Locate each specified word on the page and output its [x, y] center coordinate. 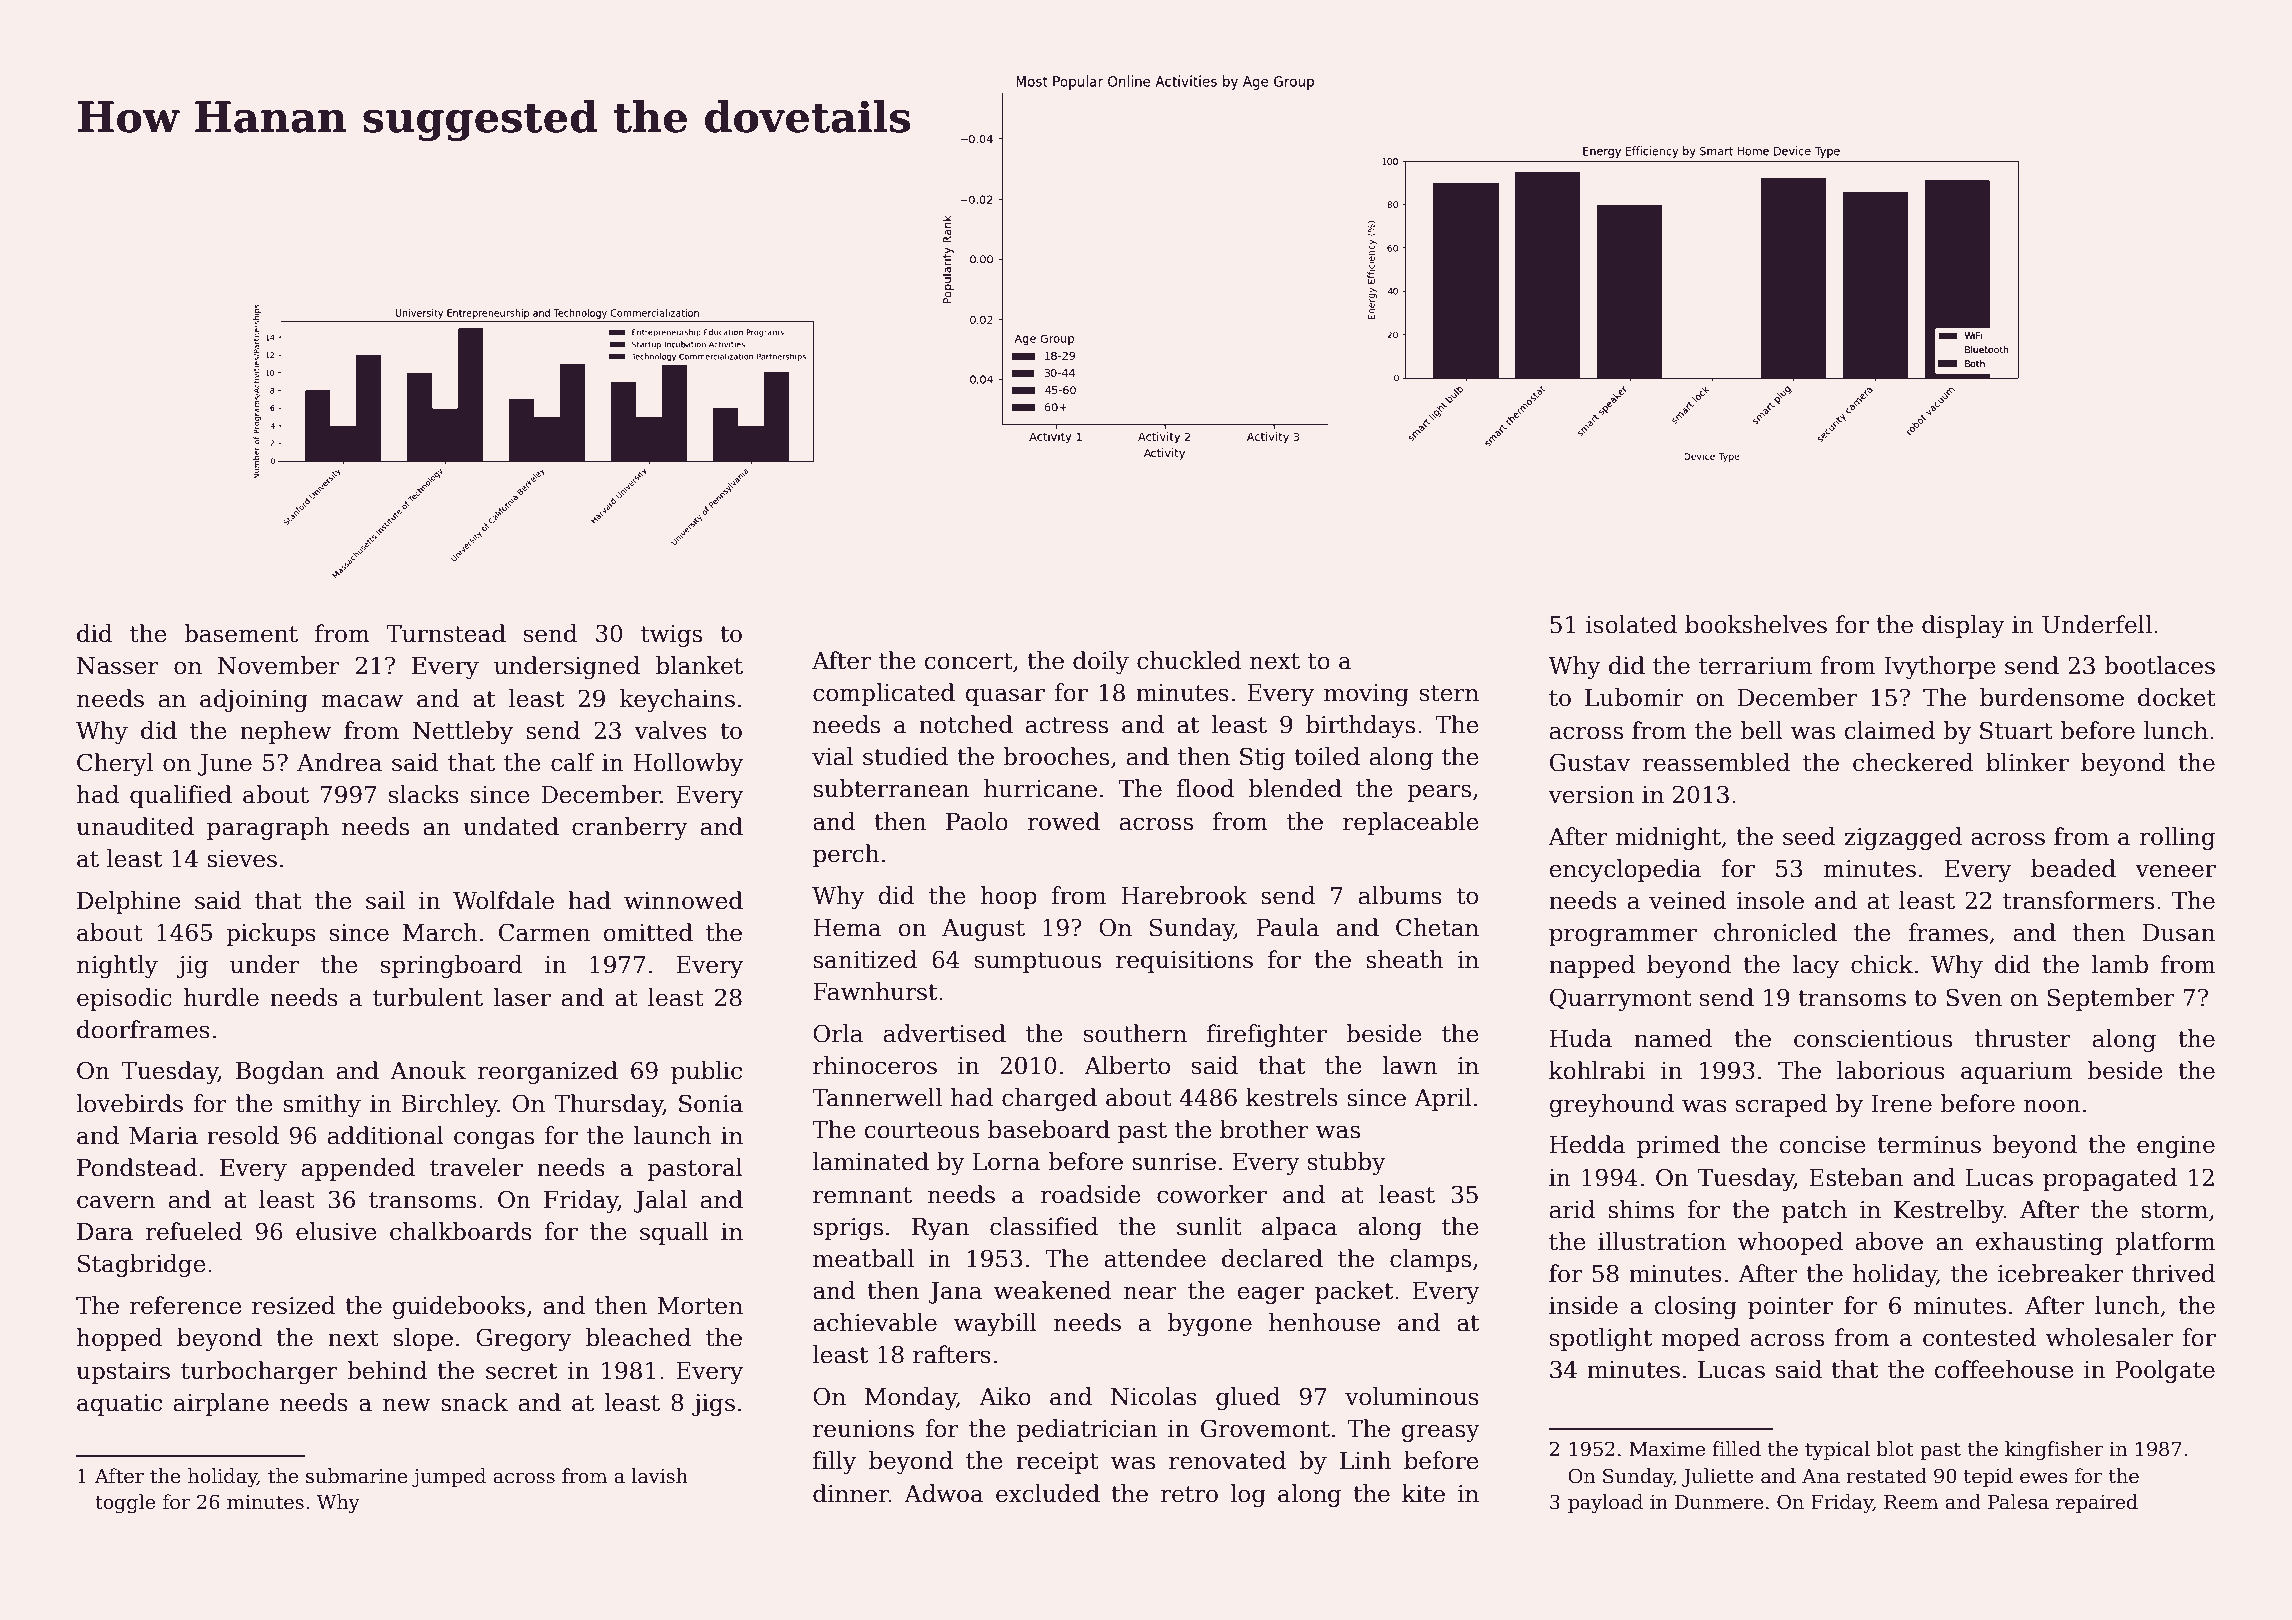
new [406, 1405]
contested [1979, 1337]
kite [1423, 1493]
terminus [1929, 1145]
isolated [1631, 624]
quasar [1005, 697]
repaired [2097, 1503]
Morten [700, 1306]
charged [1049, 1099]
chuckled [1189, 660]
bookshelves [1756, 624]
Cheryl [115, 764]
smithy [322, 1105]
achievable [875, 1322]
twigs [671, 636]
